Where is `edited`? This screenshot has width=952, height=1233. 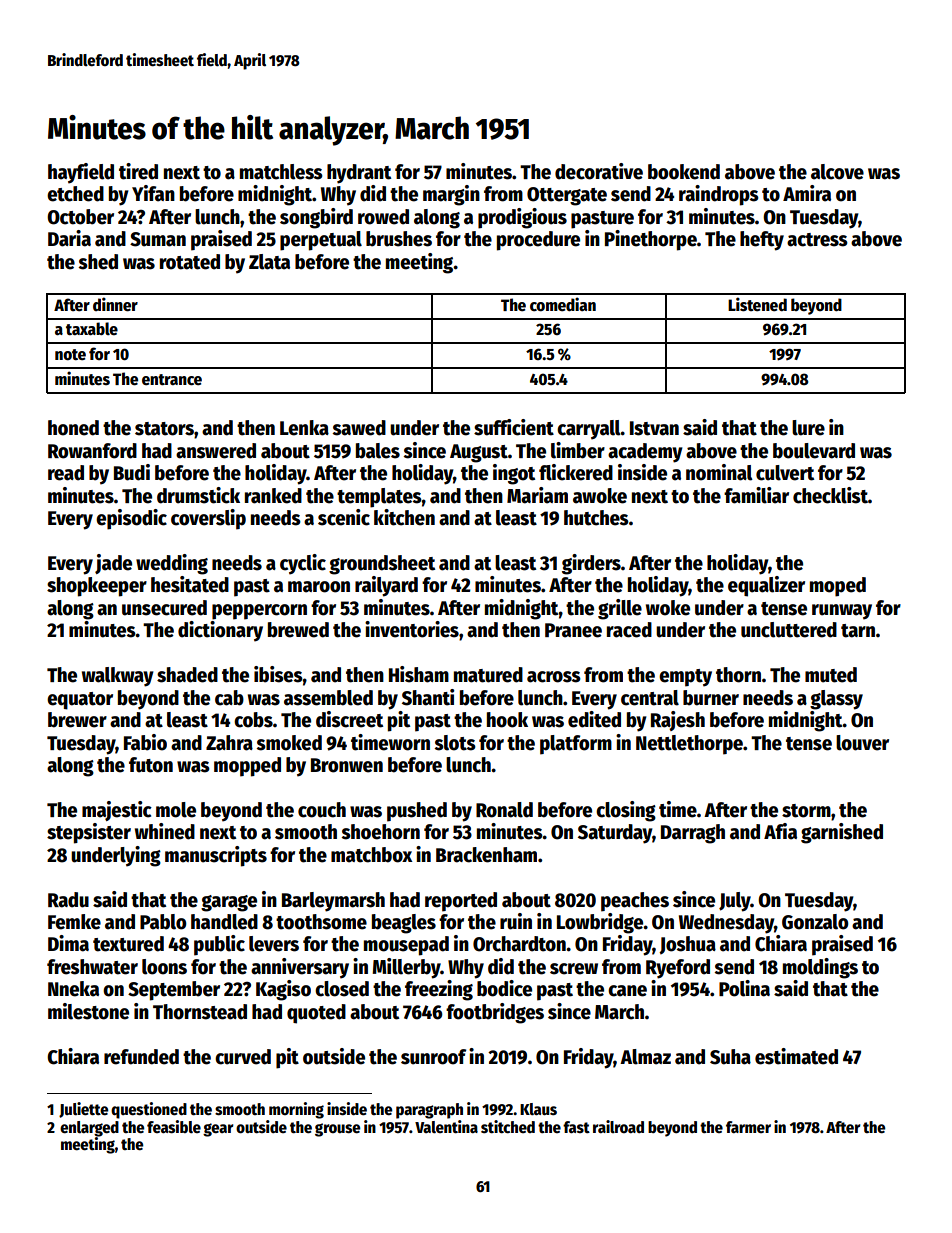
edited is located at coordinates (594, 719).
